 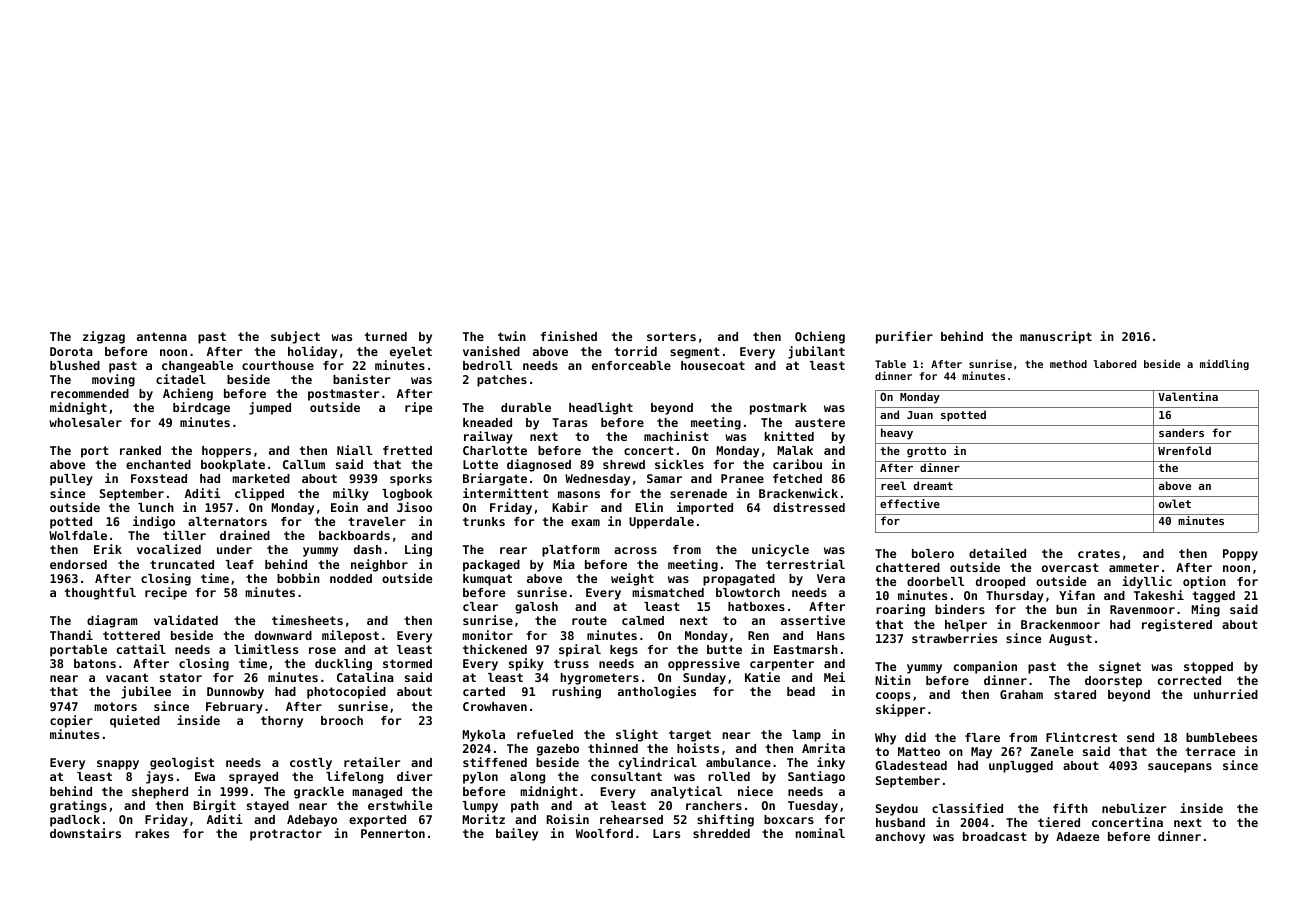 What do you see at coordinates (666, 833) in the screenshot?
I see `Lars` at bounding box center [666, 833].
